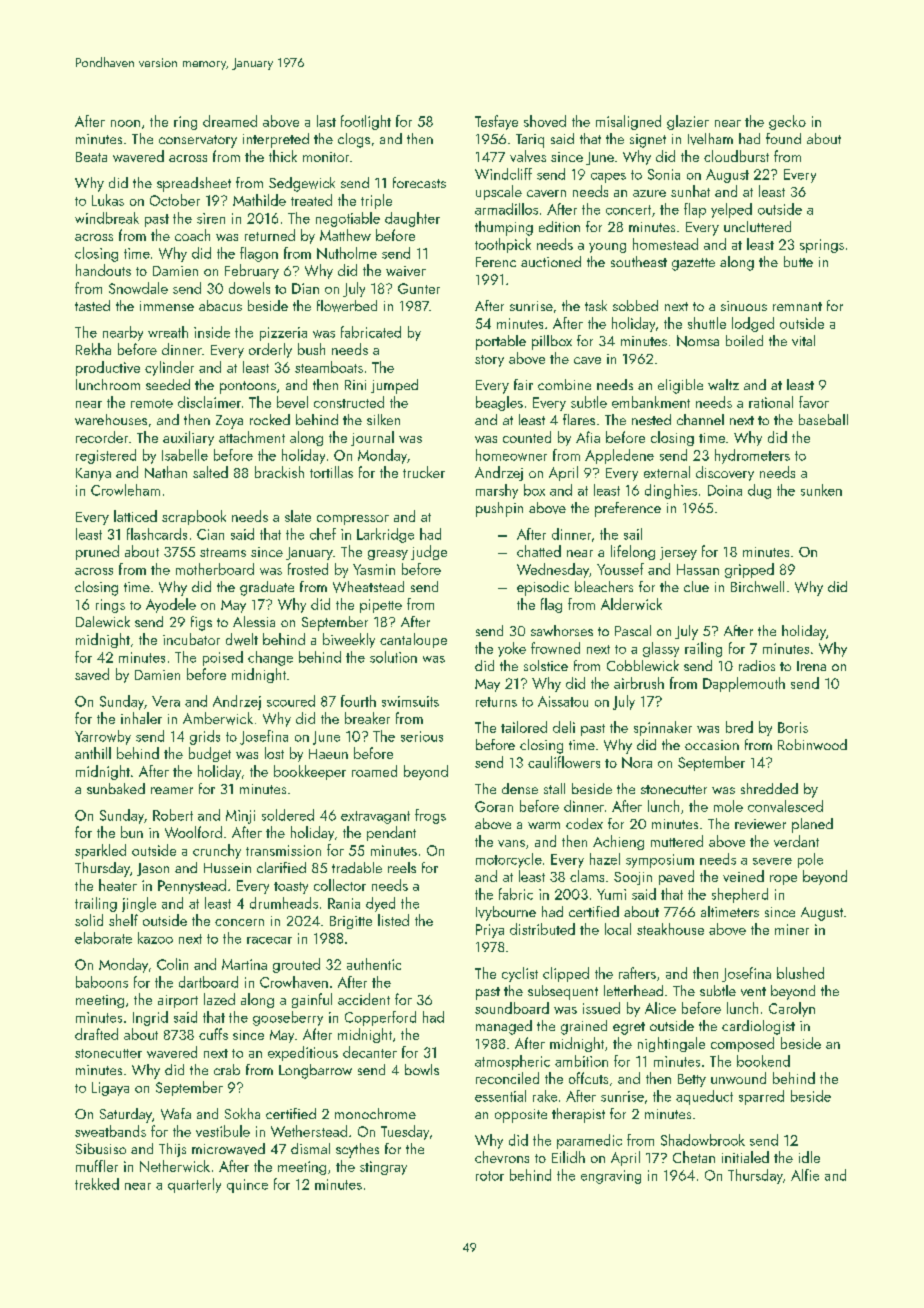  I want to click on frogs, so click(430, 816).
